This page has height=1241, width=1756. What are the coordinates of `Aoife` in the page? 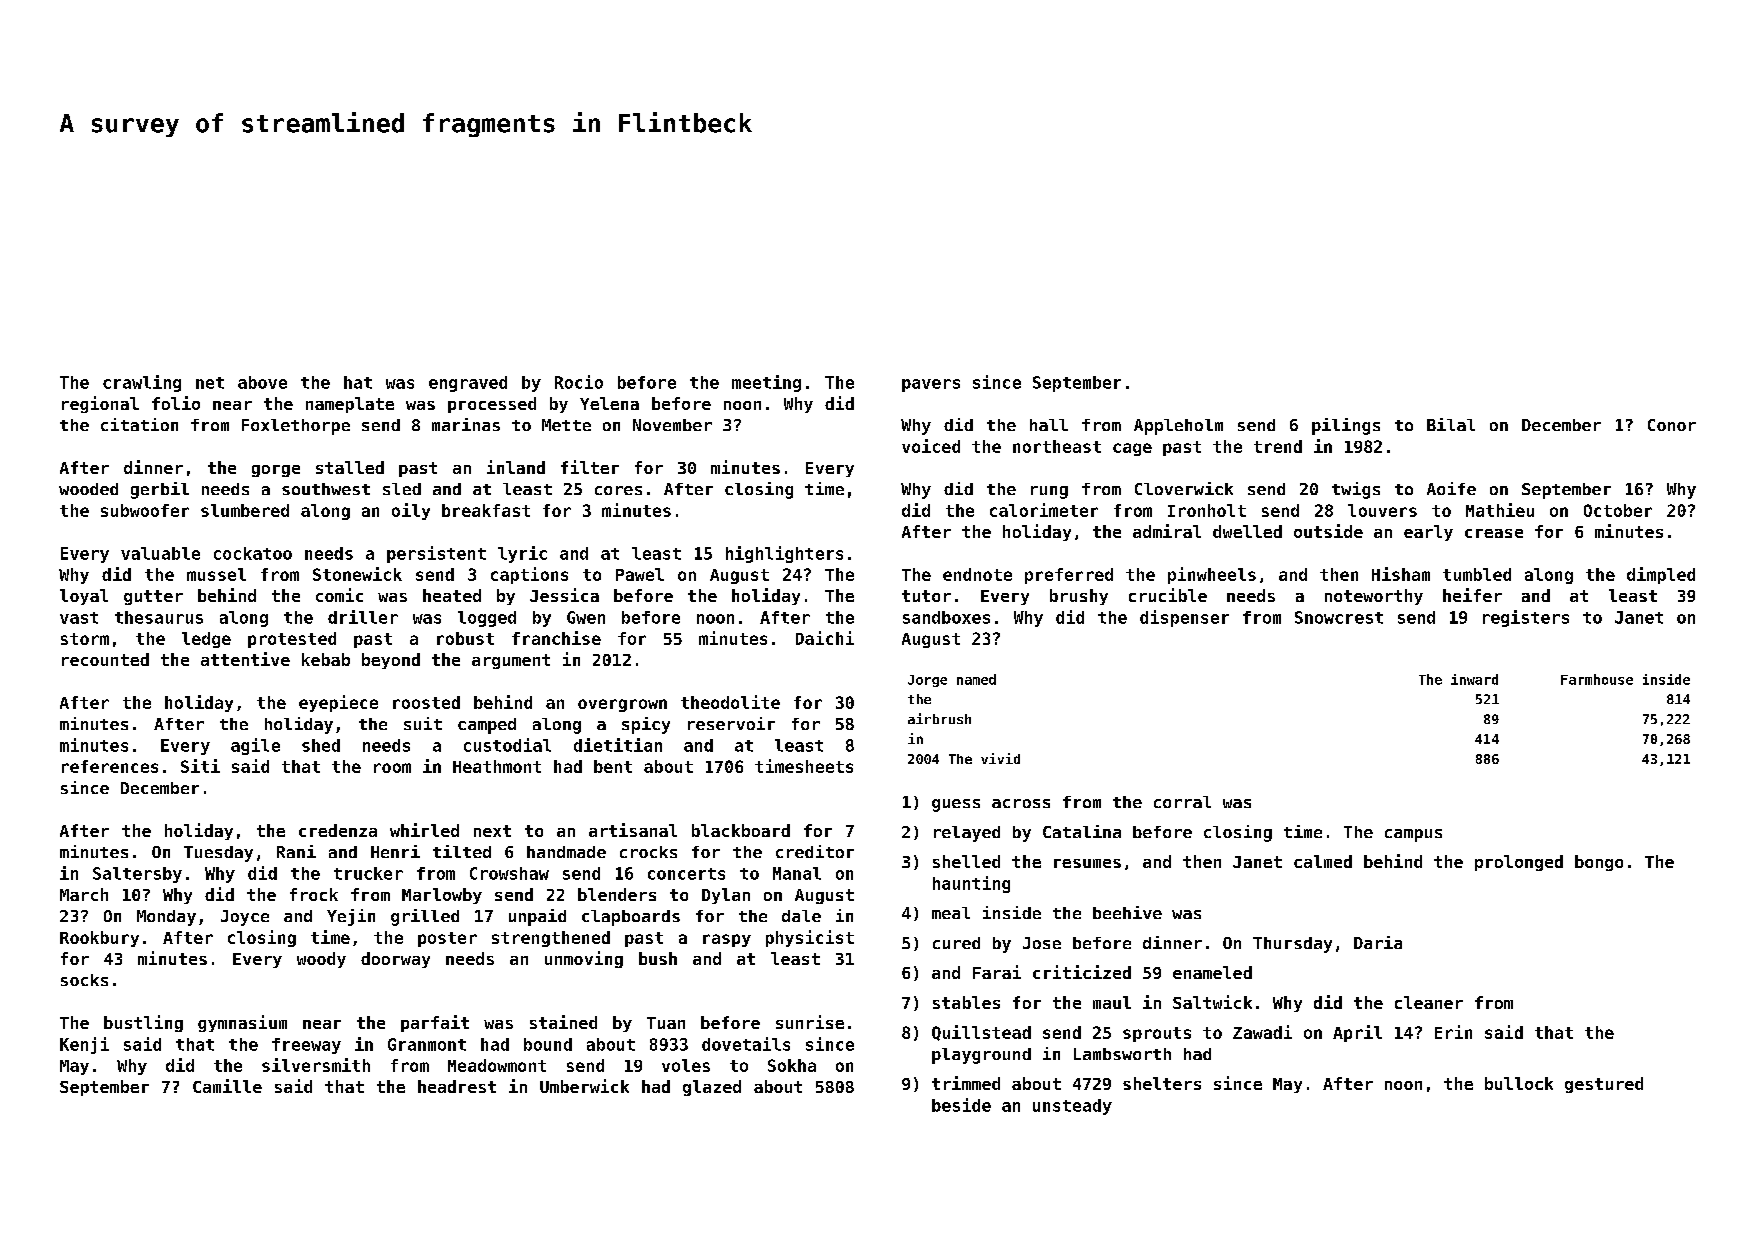 It's located at (1451, 488).
